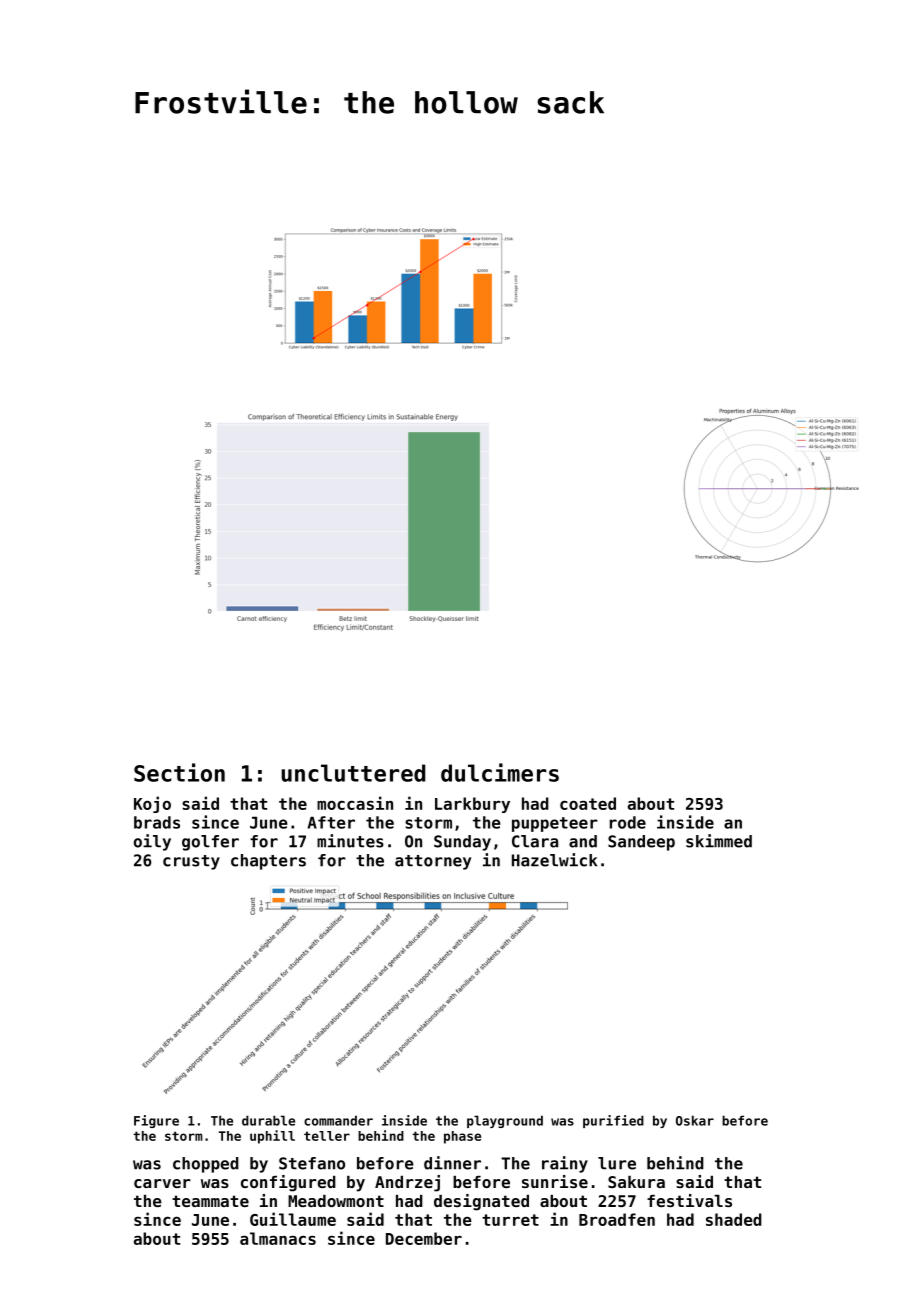 This screenshot has height=1316, width=908. What do you see at coordinates (641, 843) in the screenshot?
I see `Sandeep` at bounding box center [641, 843].
